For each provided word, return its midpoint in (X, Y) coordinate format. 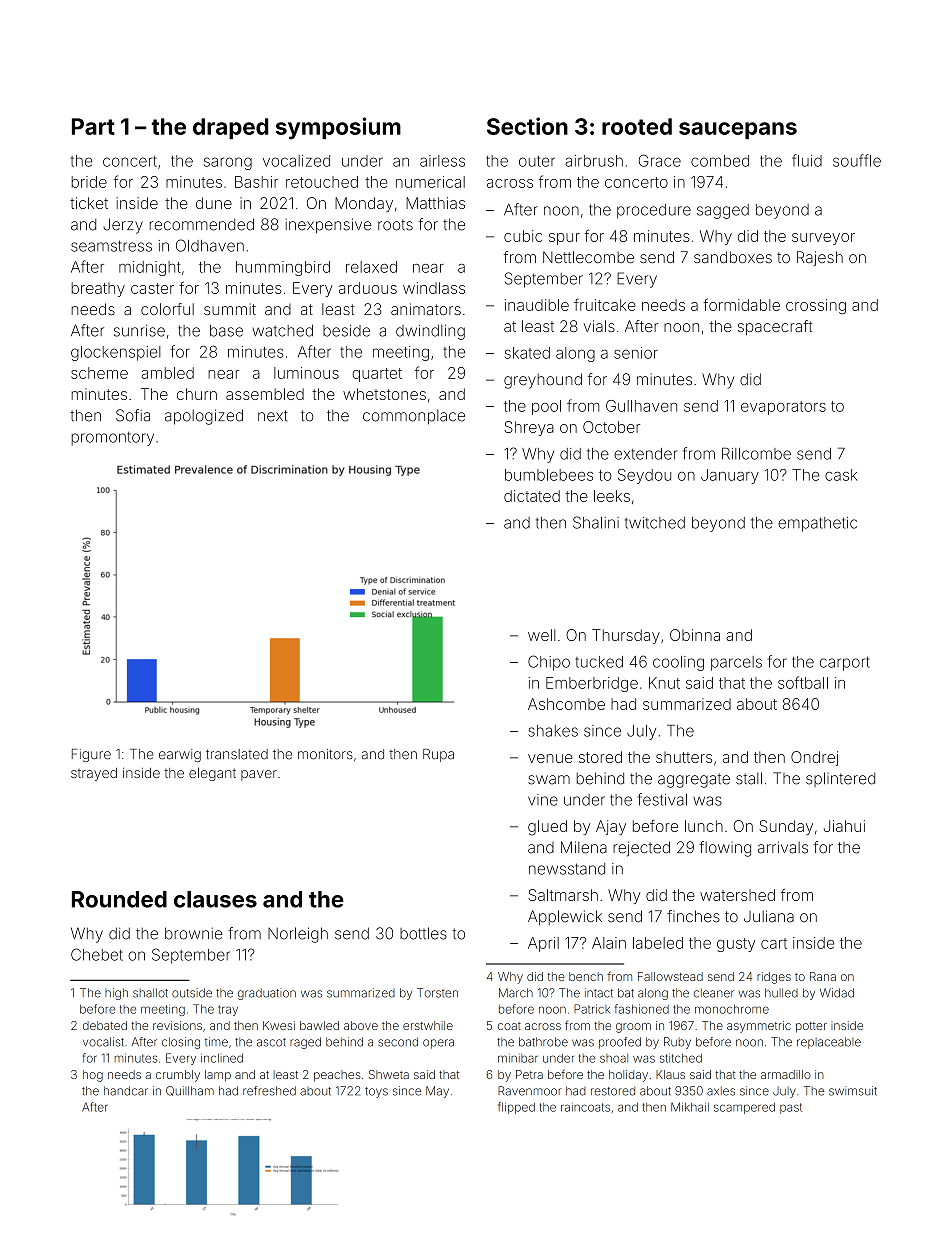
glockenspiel (116, 353)
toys (376, 1092)
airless (442, 161)
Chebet (97, 954)
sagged (723, 211)
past (791, 1108)
